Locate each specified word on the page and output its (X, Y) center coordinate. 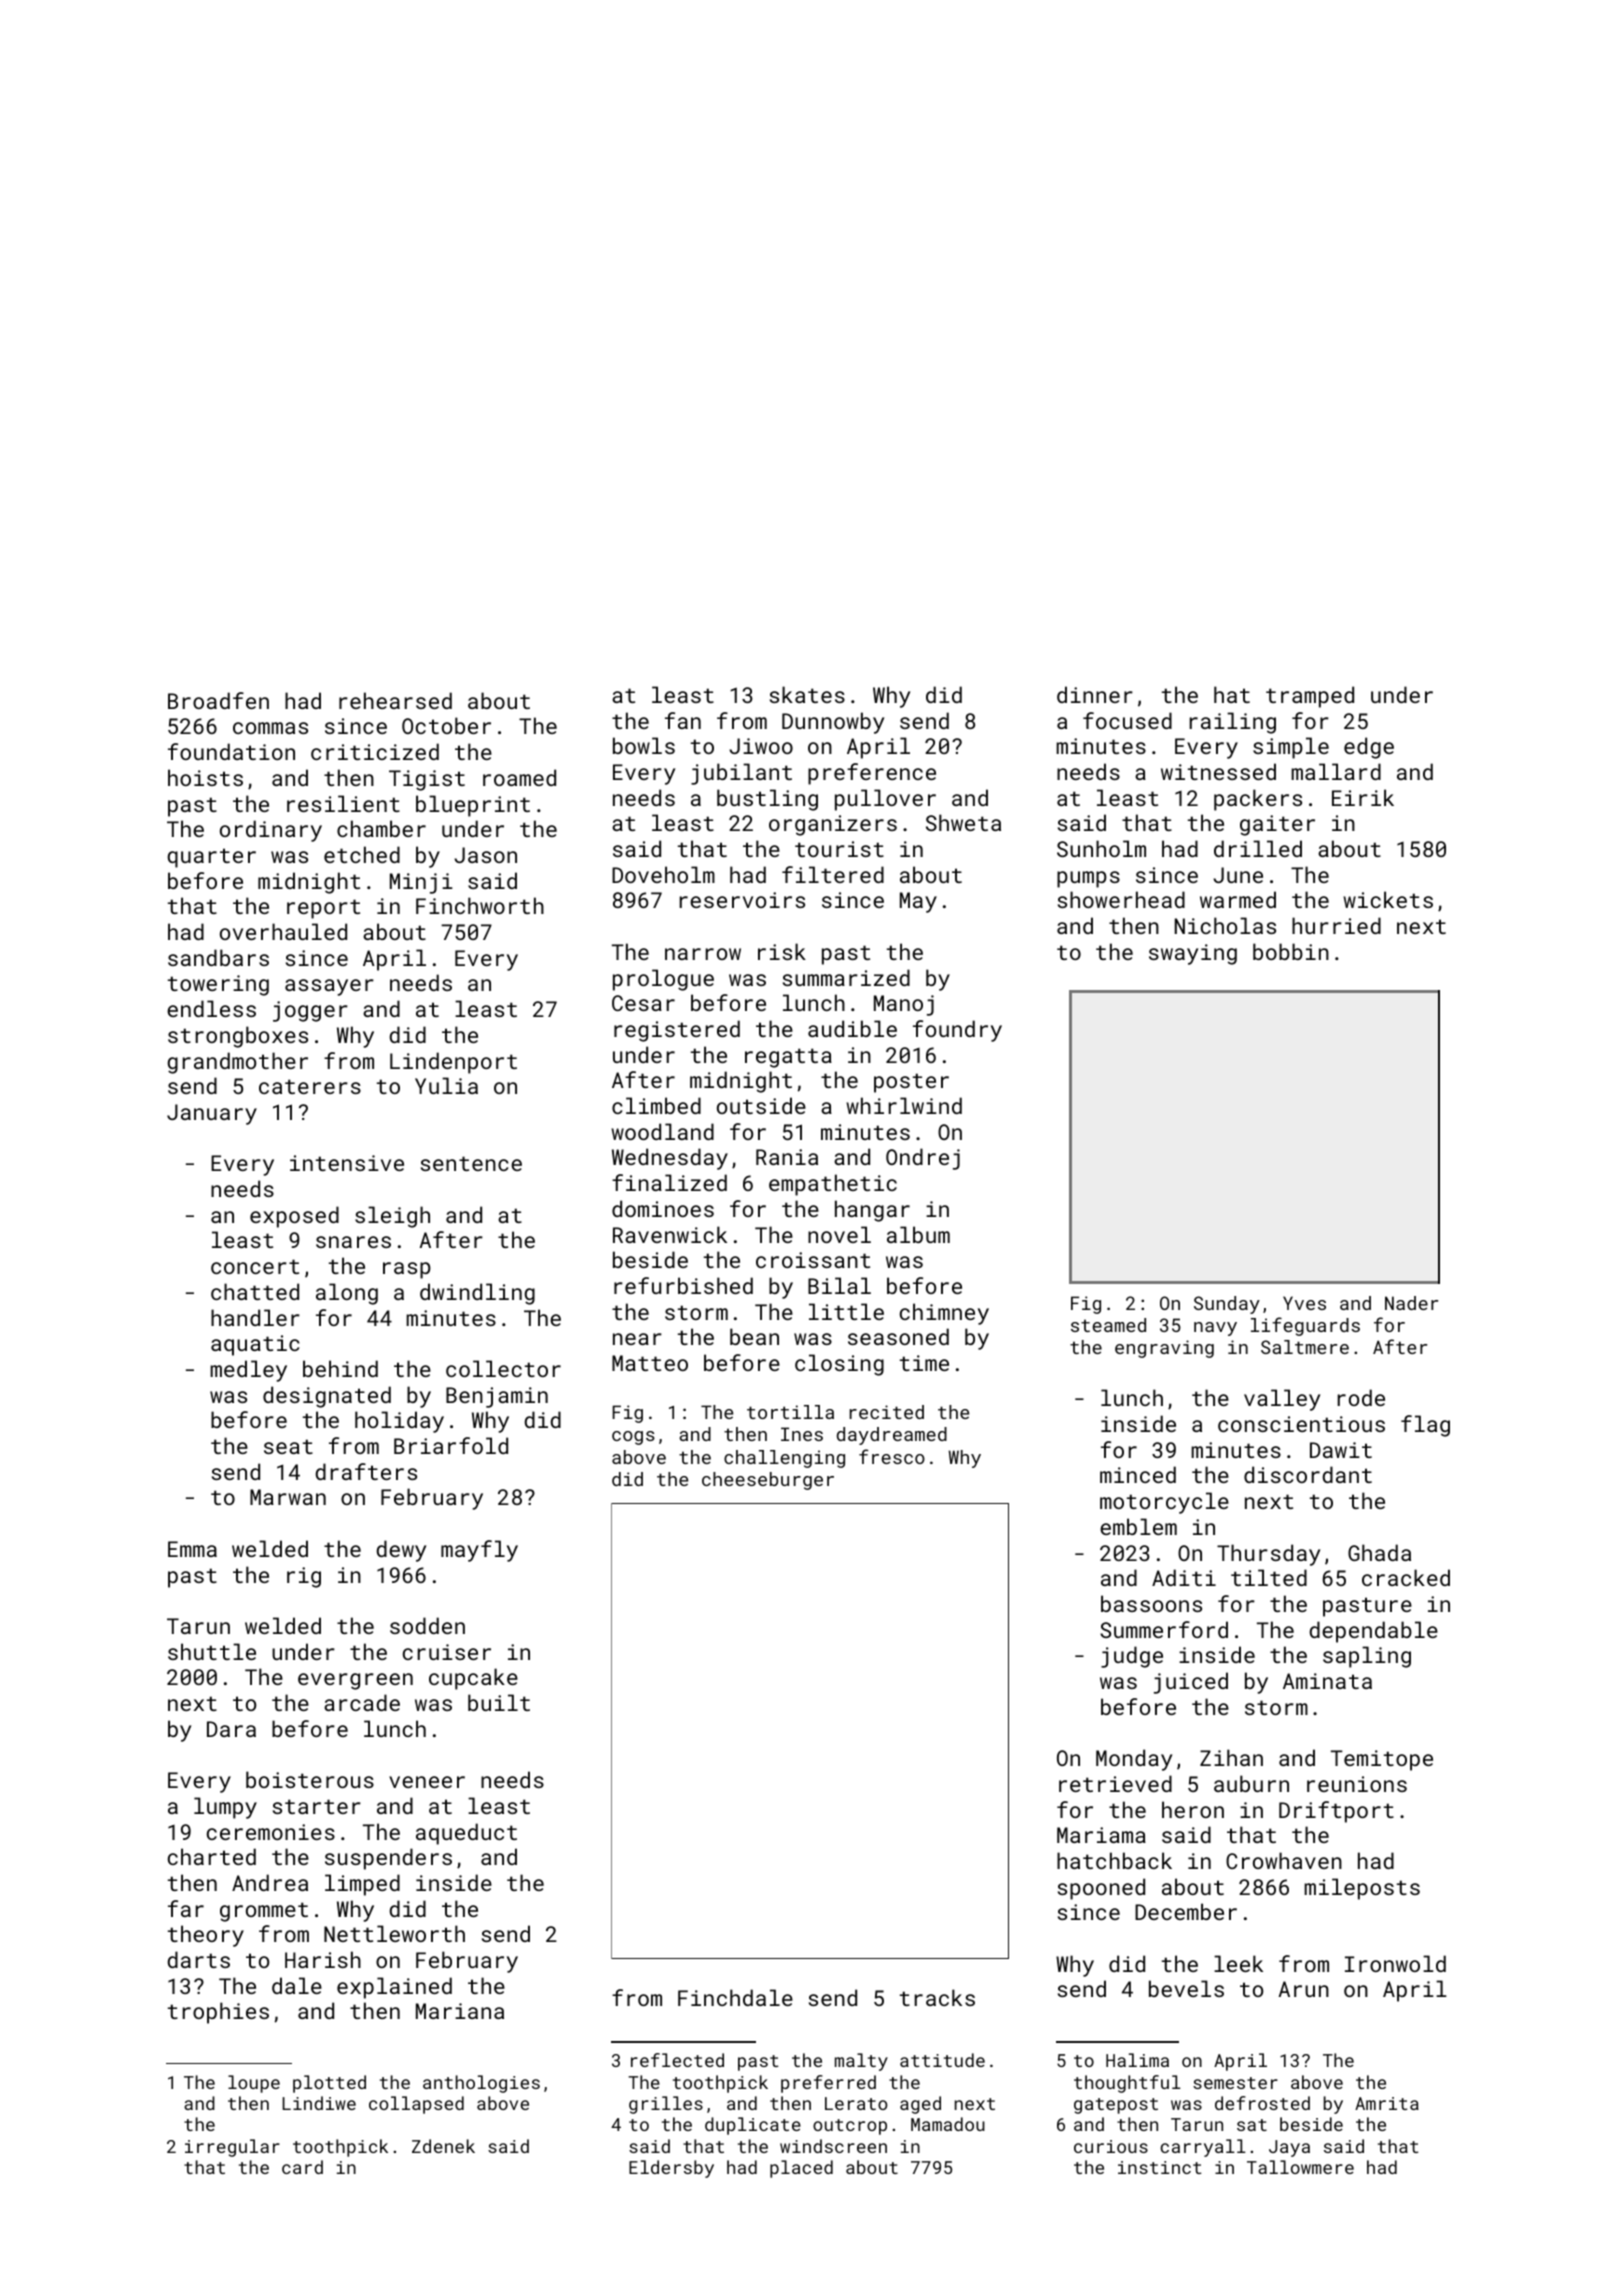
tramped (1310, 697)
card (302, 2167)
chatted (255, 1291)
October (446, 725)
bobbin (1291, 951)
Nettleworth (394, 1933)
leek (1238, 1963)
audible (852, 1028)
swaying (1193, 954)
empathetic (833, 1185)
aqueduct (466, 1834)
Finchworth (480, 905)
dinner (1095, 694)
